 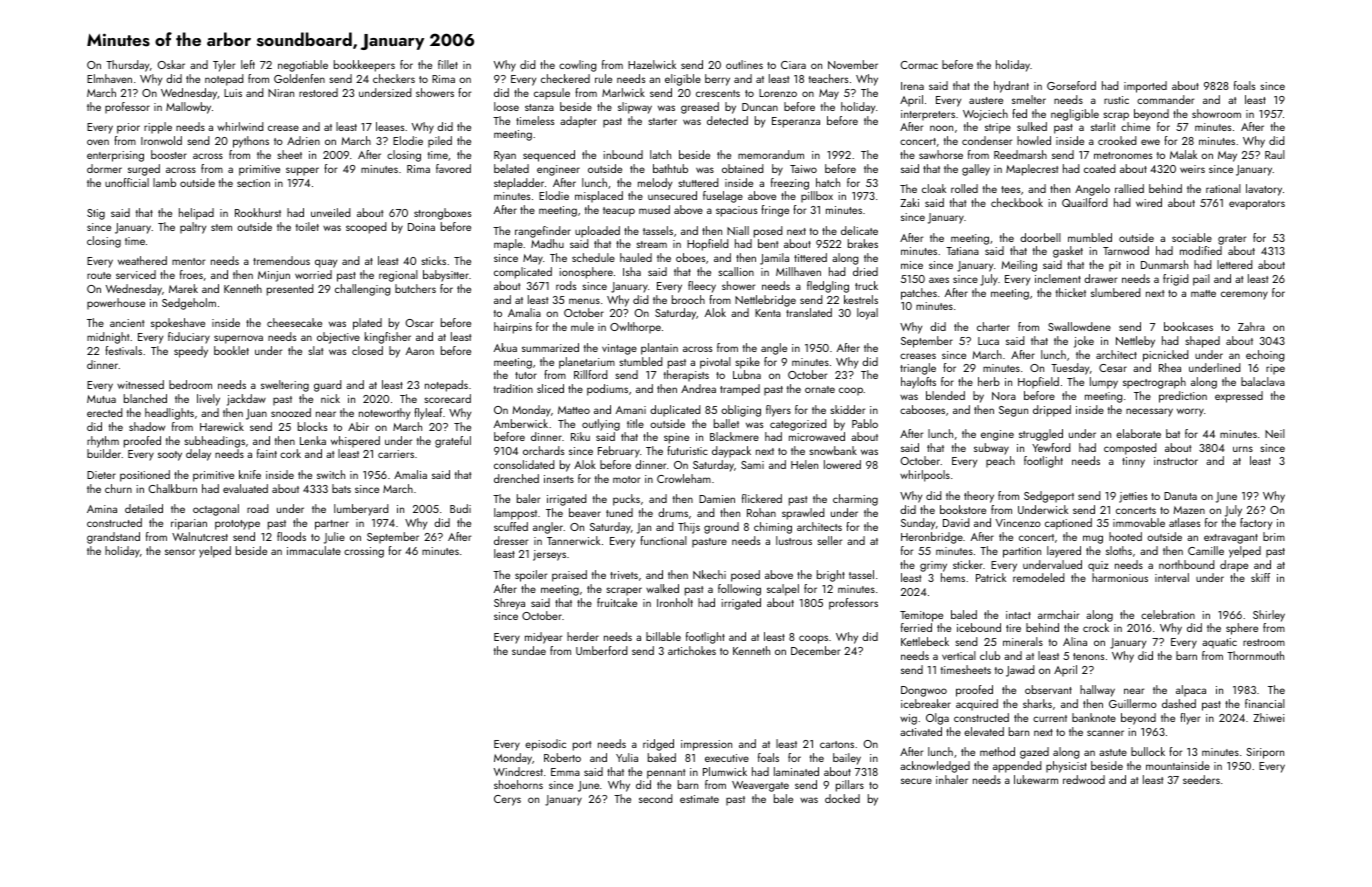 What do you see at coordinates (188, 108) in the screenshot?
I see `Mallowby` at bounding box center [188, 108].
